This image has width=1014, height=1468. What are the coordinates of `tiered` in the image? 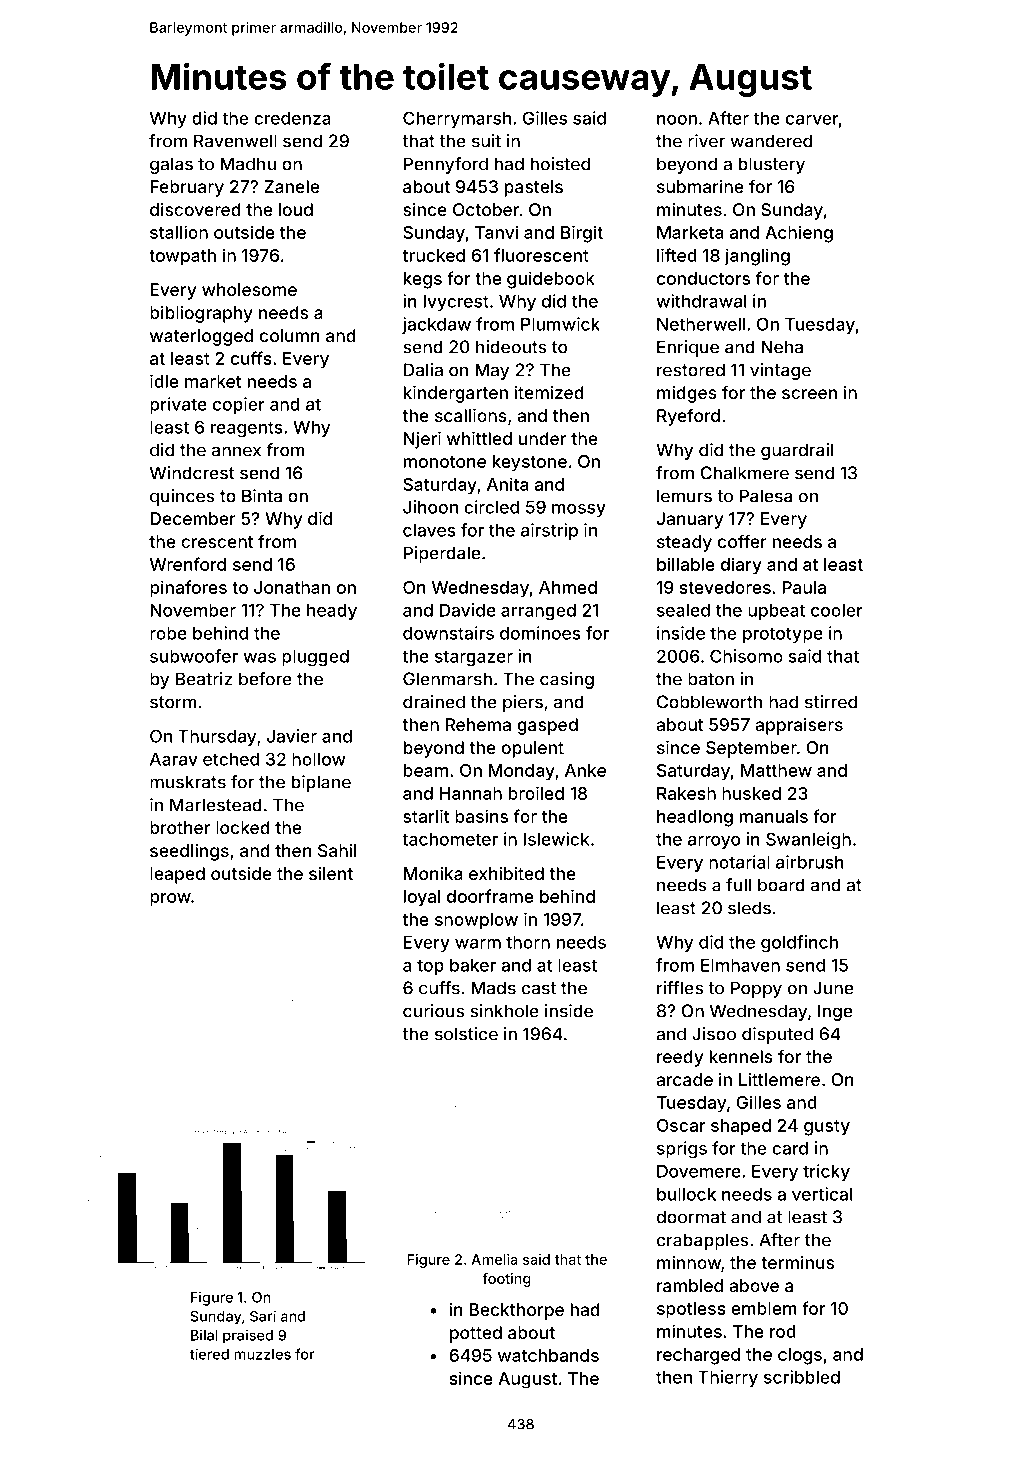 It's located at (209, 1354).
